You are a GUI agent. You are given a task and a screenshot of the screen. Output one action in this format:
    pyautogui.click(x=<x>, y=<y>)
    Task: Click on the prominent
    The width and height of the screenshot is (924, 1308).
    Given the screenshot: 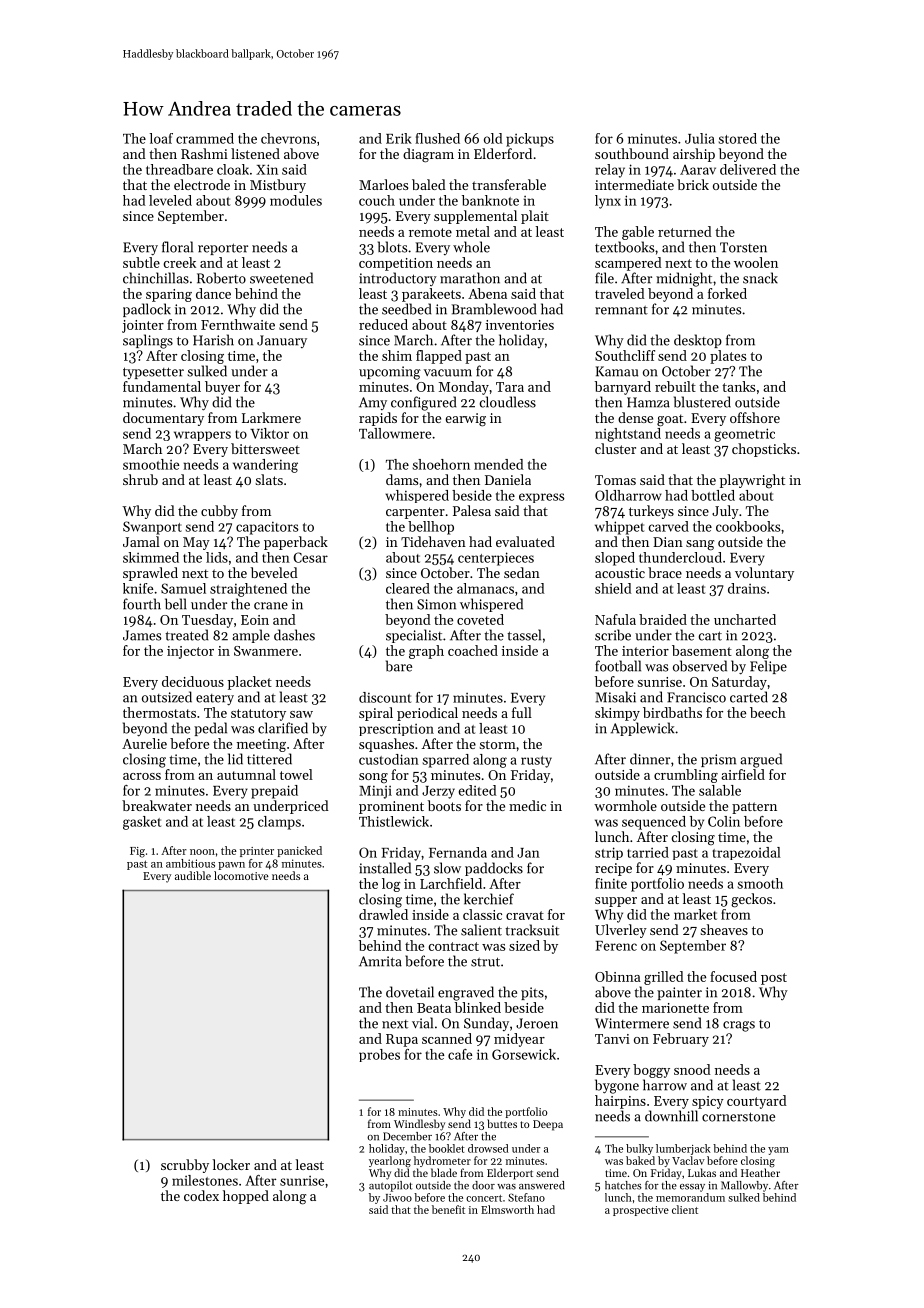 What is the action you would take?
    pyautogui.click(x=391, y=807)
